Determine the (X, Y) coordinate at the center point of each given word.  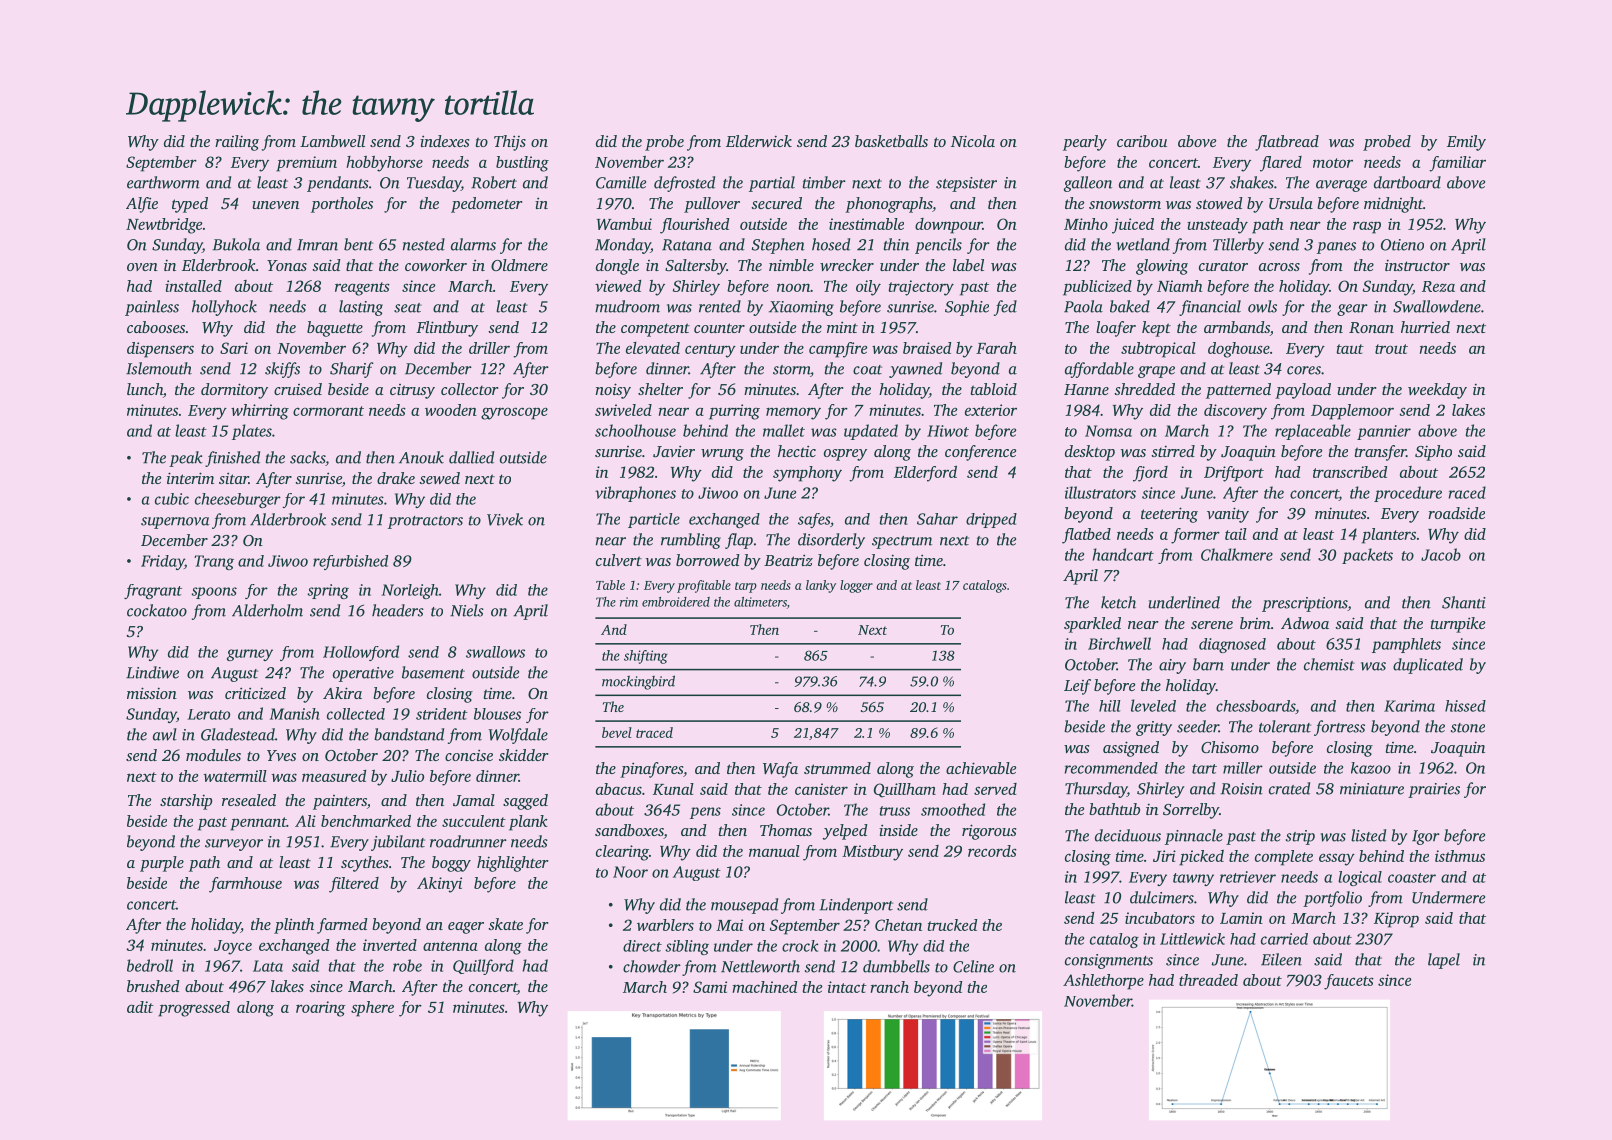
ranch (889, 987)
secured (776, 203)
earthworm (163, 182)
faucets (1349, 982)
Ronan (1371, 327)
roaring (321, 1009)
